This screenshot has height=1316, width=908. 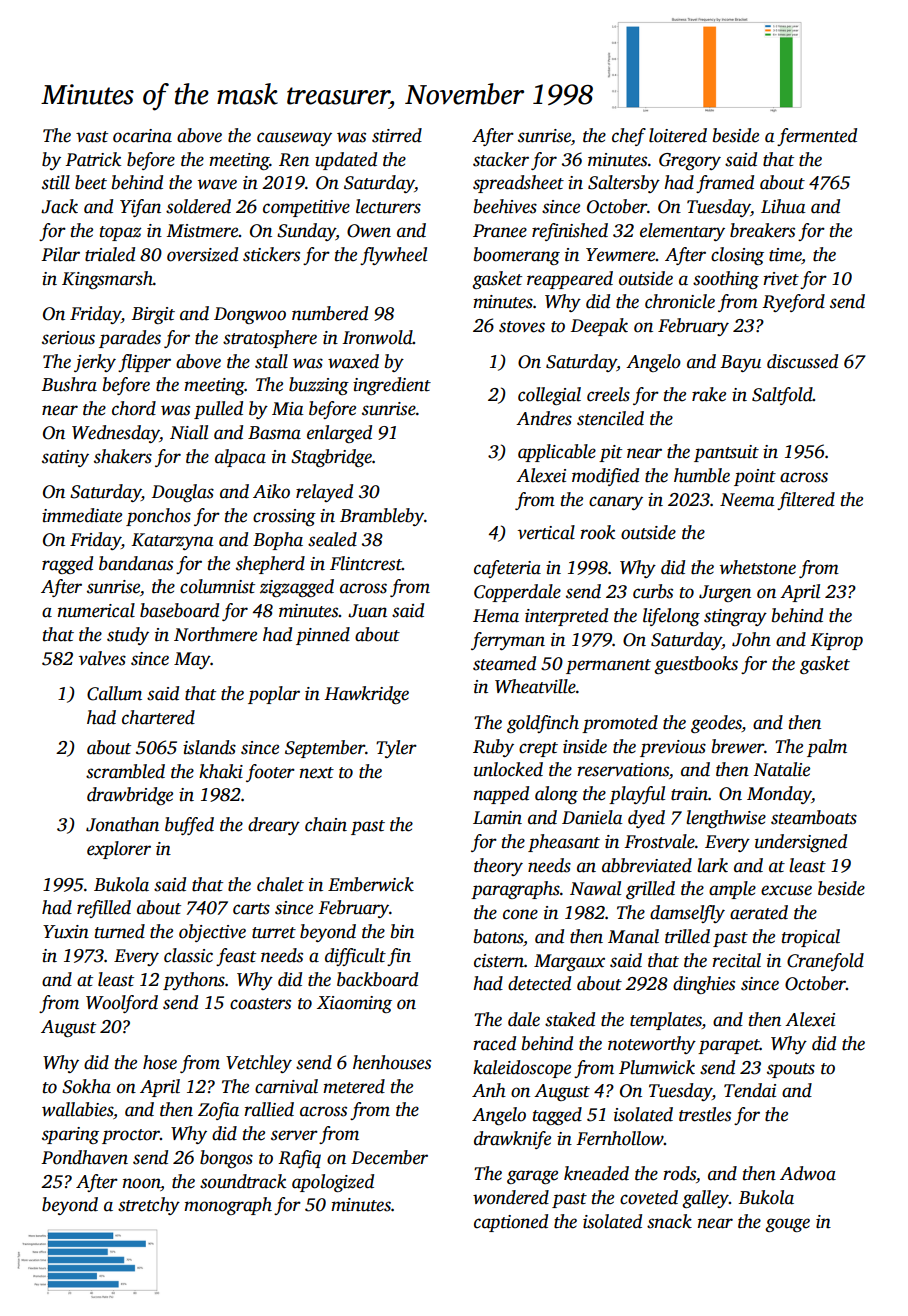 What do you see at coordinates (522, 327) in the screenshot?
I see `stoves` at bounding box center [522, 327].
